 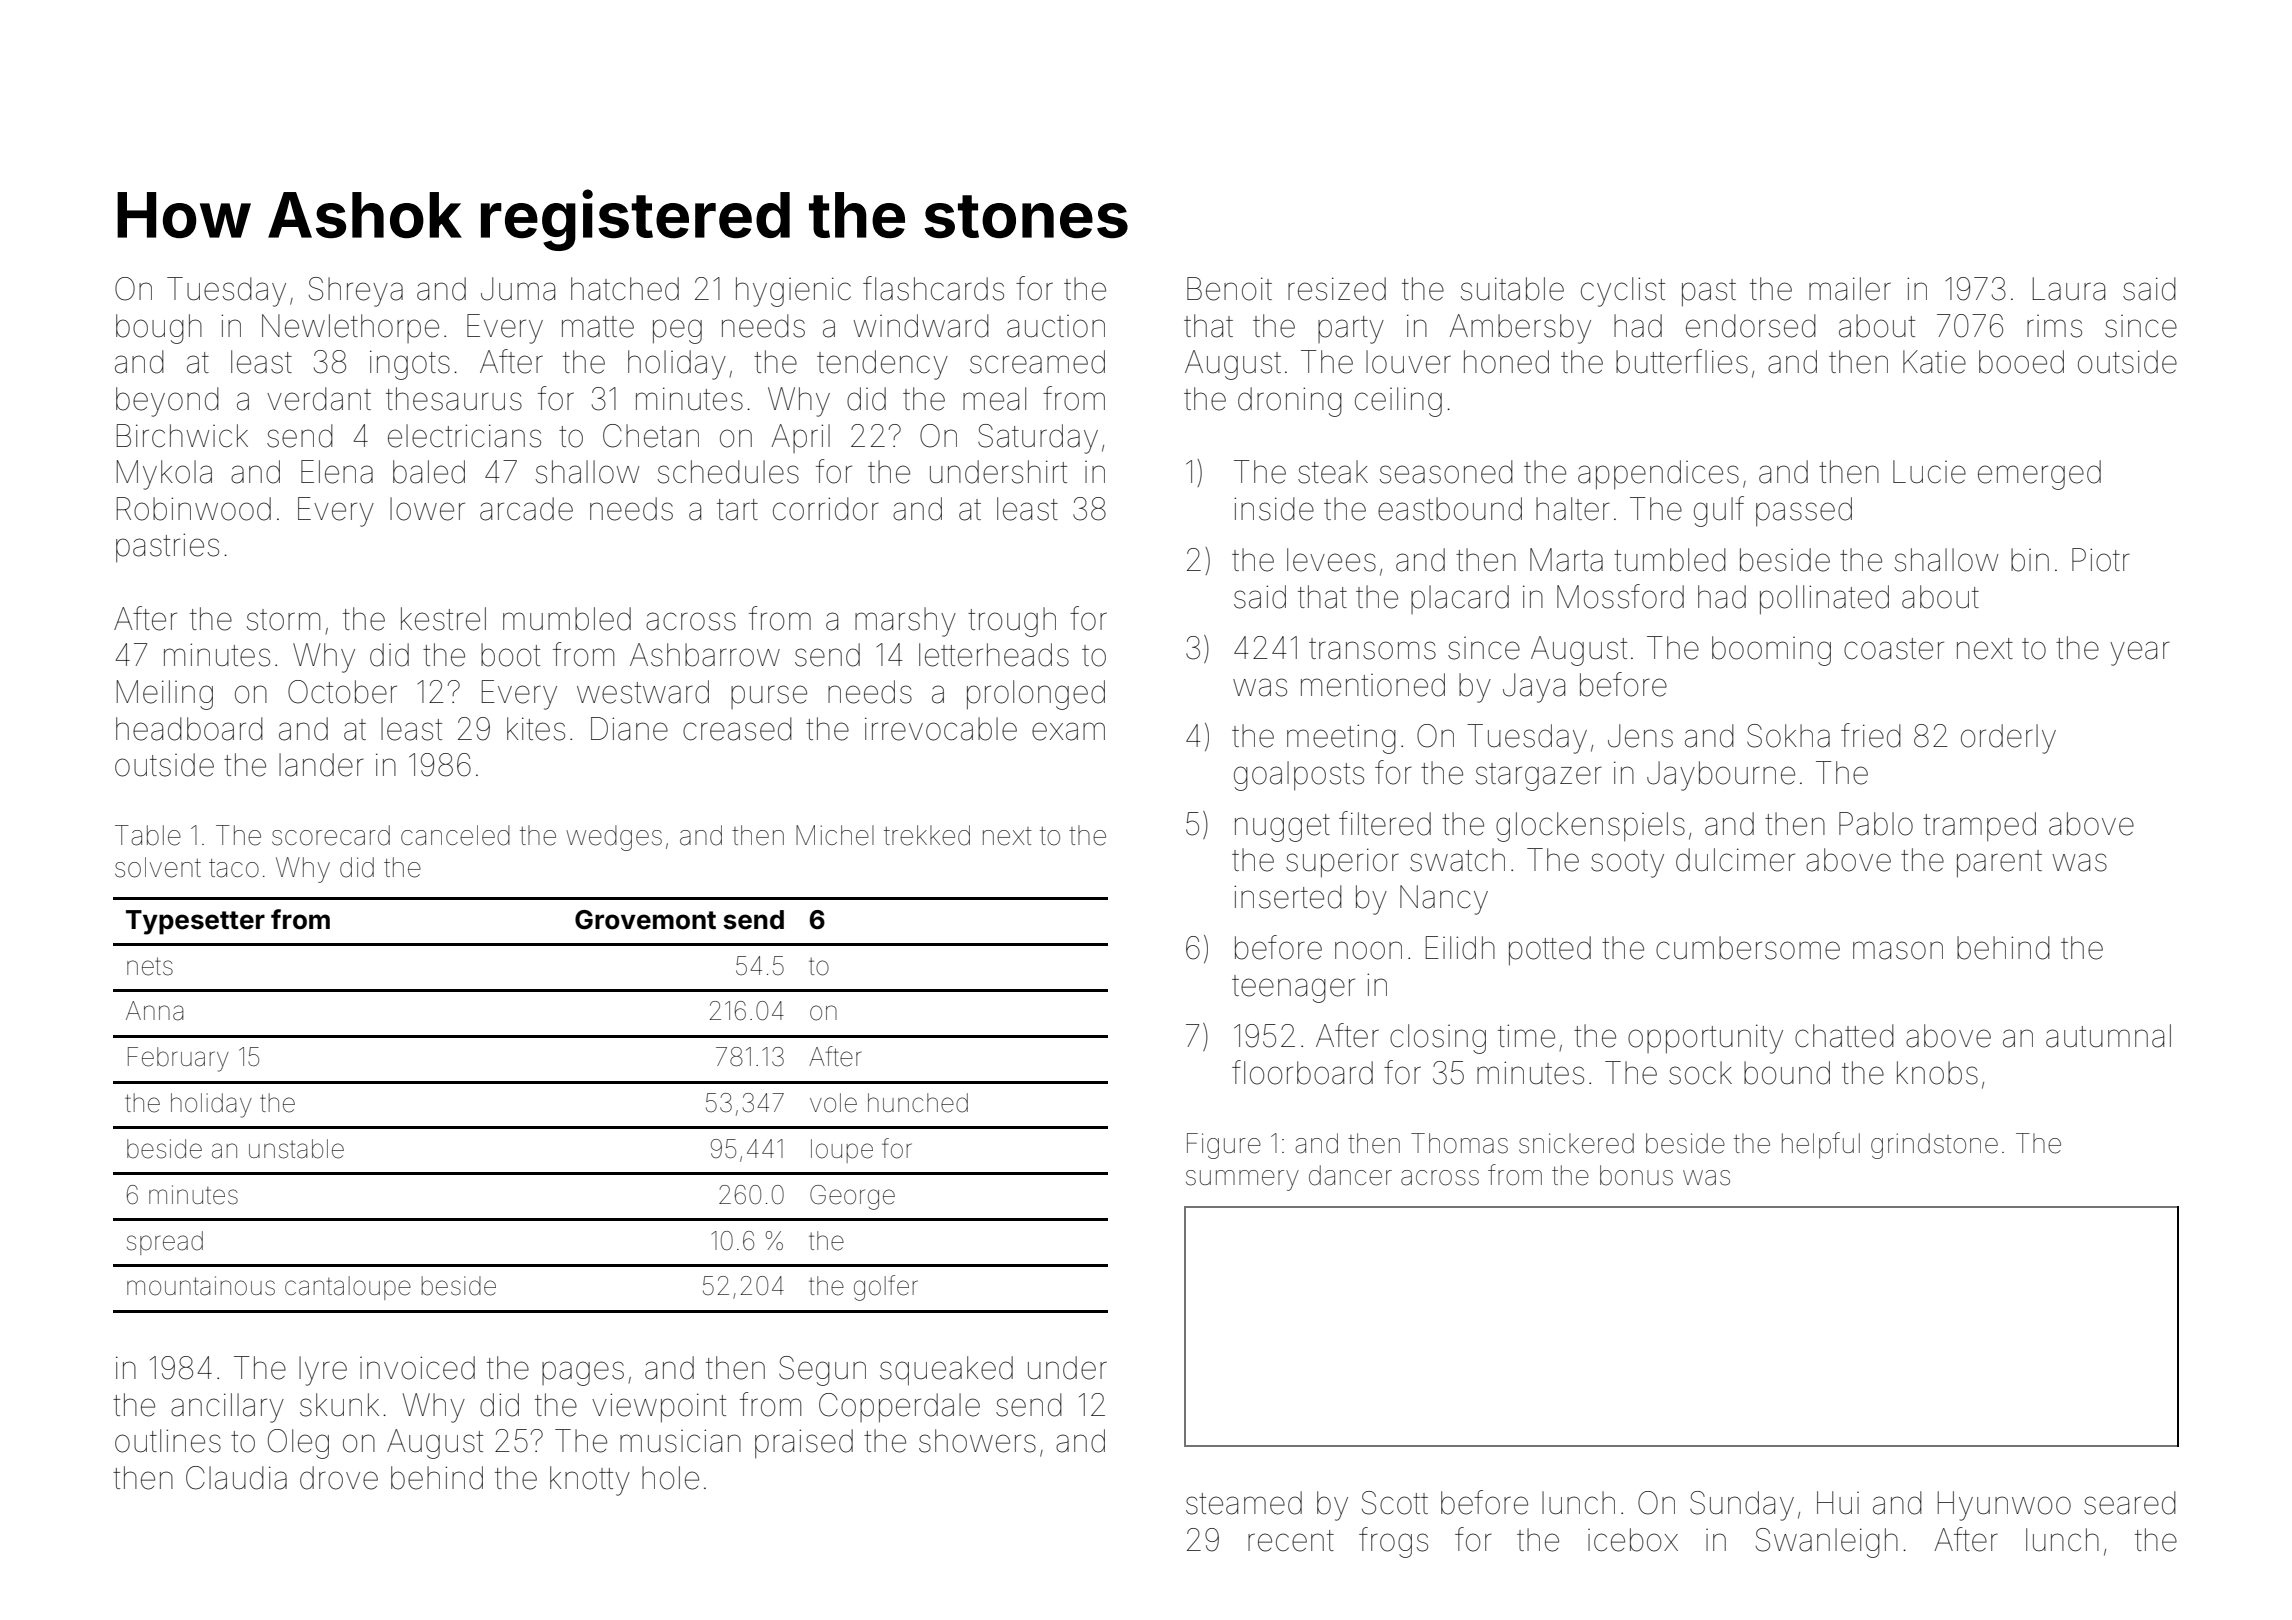 What do you see at coordinates (165, 1243) in the image?
I see `spread` at bounding box center [165, 1243].
